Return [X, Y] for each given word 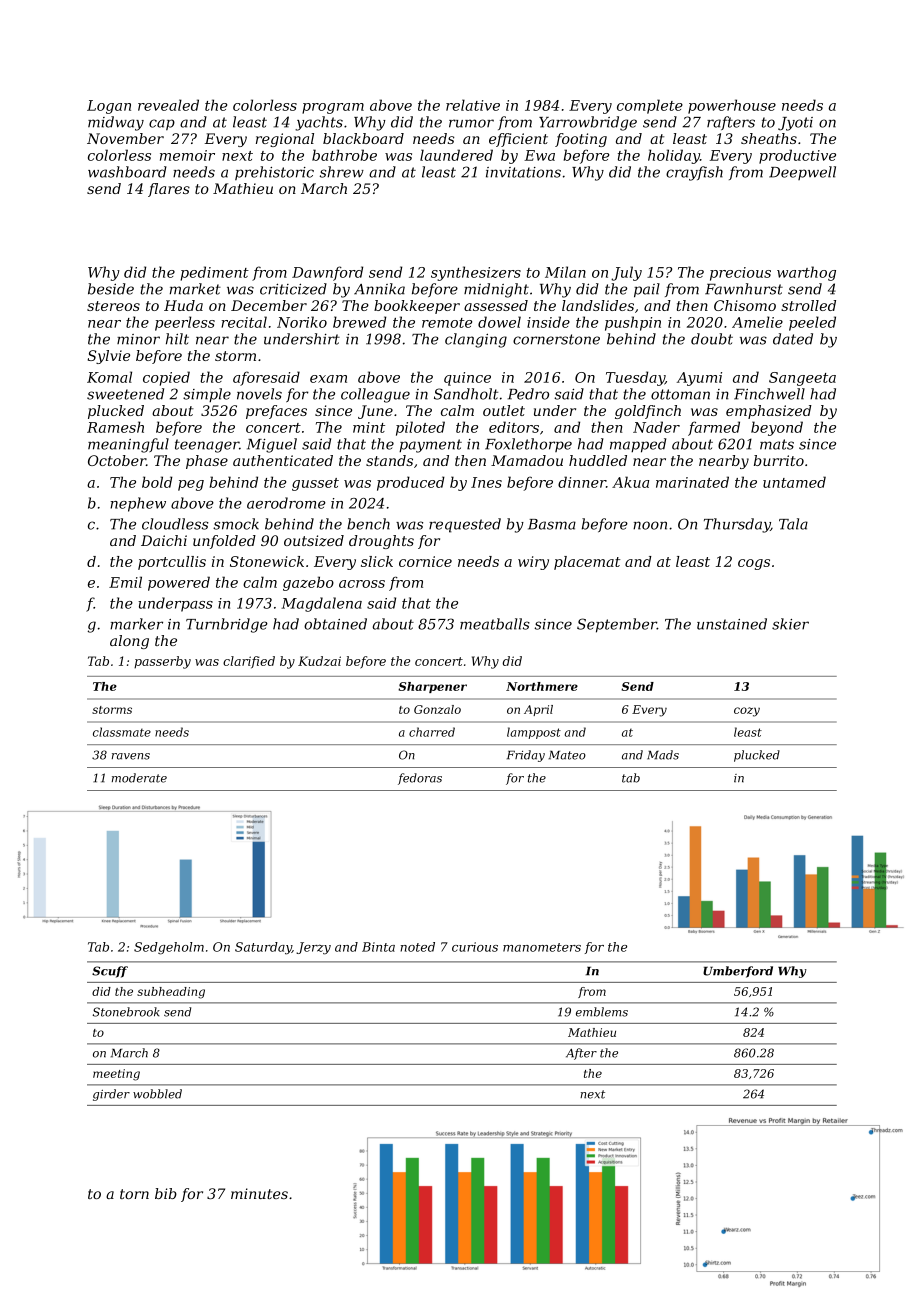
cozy [747, 712]
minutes [259, 1193]
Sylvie [109, 357]
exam [328, 379]
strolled [808, 305]
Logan [109, 107]
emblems [602, 1012]
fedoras [420, 779]
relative [473, 105]
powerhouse [732, 106]
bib [166, 1193]
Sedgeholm [169, 948]
